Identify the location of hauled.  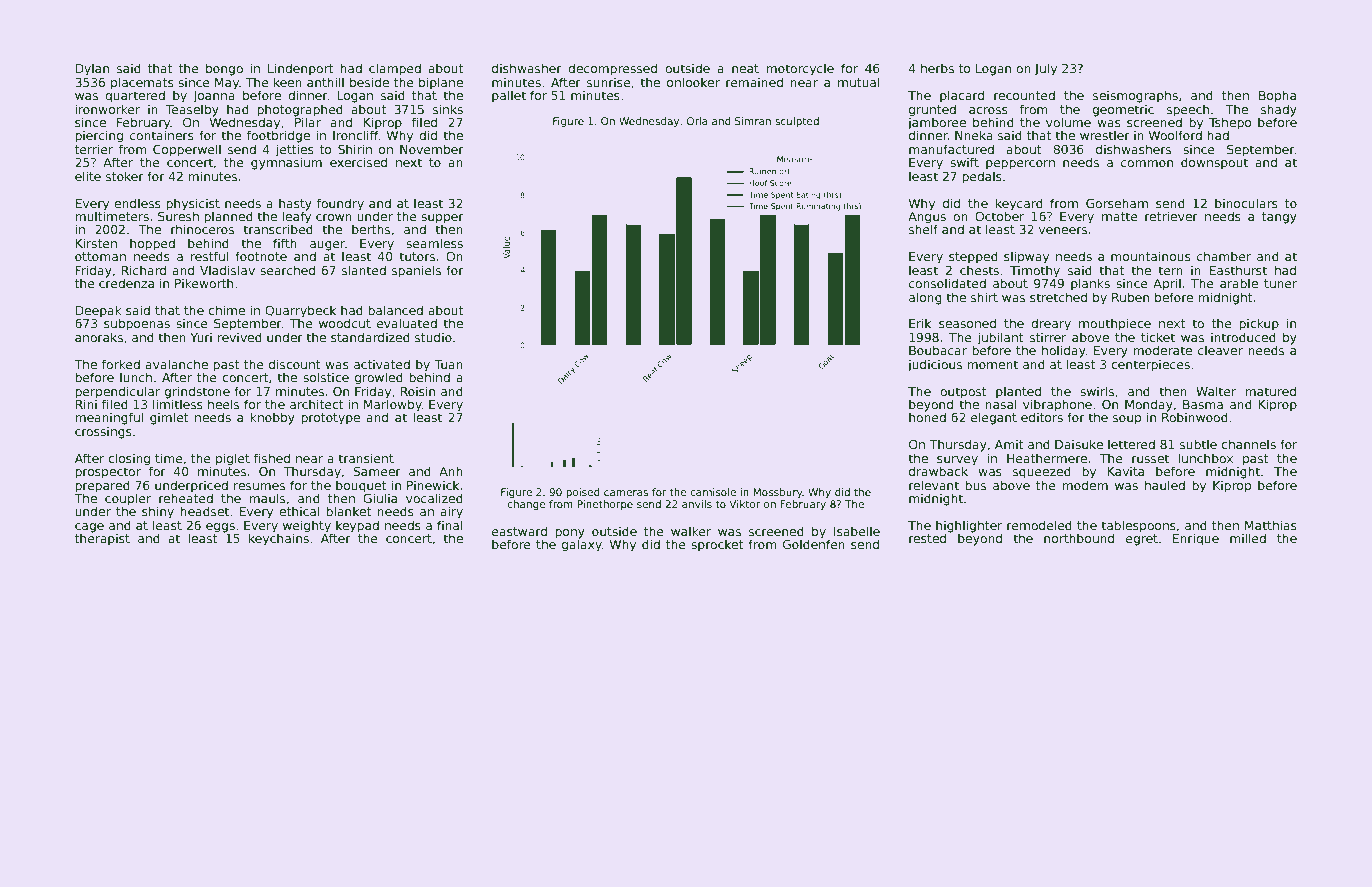
(1165, 485).
